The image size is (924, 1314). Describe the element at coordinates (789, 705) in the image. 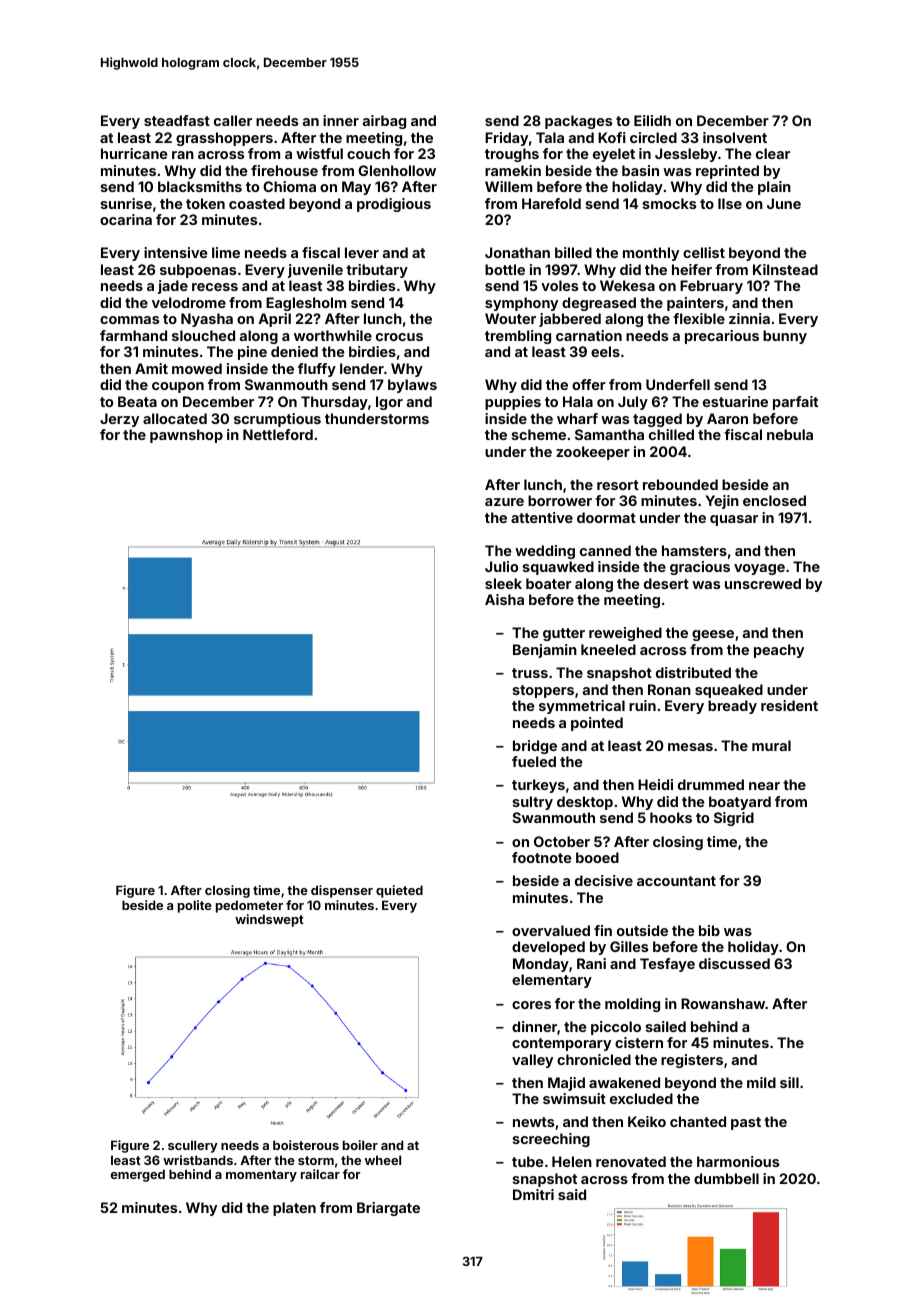

I see `resident` at that location.
